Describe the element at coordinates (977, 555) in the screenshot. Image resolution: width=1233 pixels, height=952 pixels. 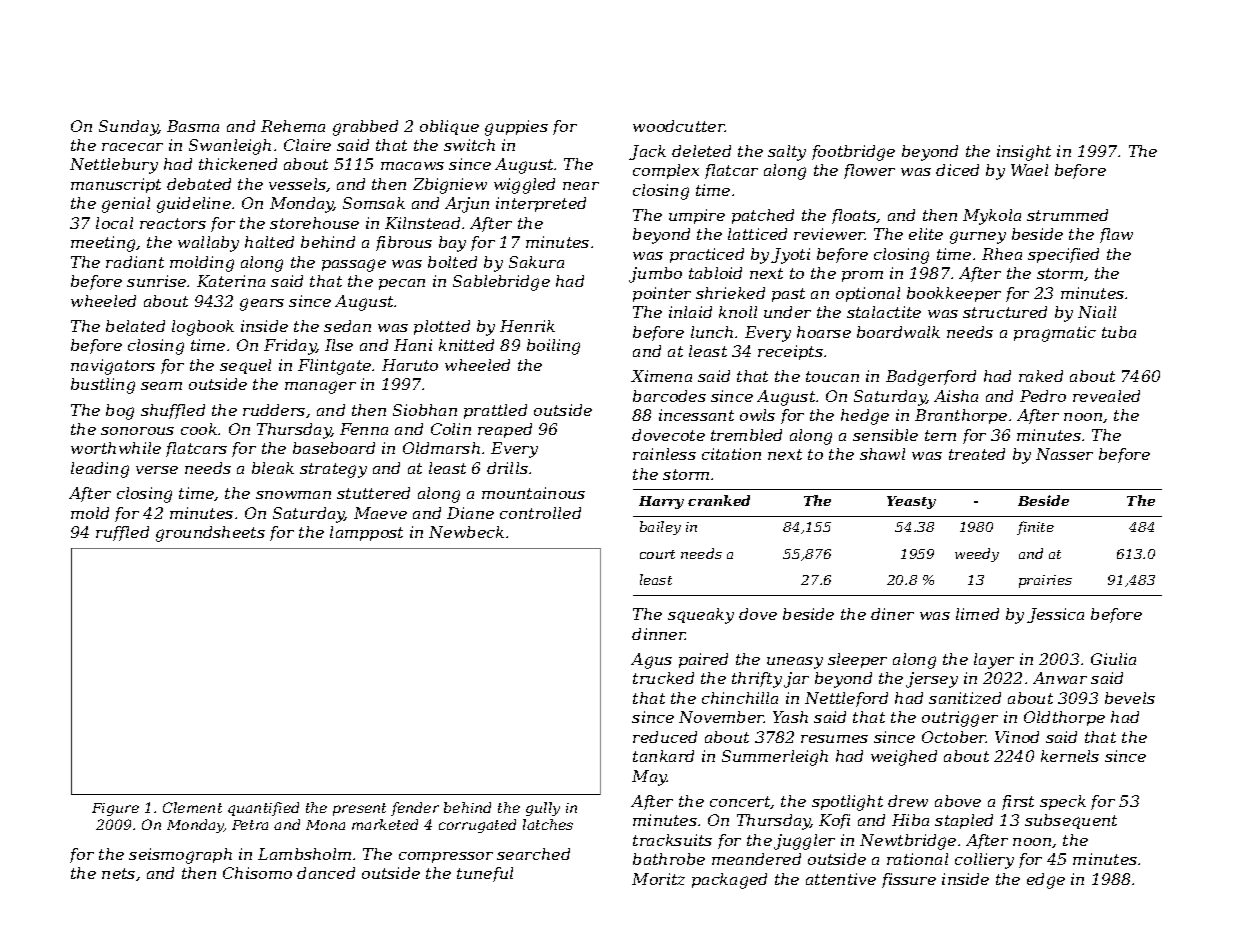
I see `weedy` at that location.
